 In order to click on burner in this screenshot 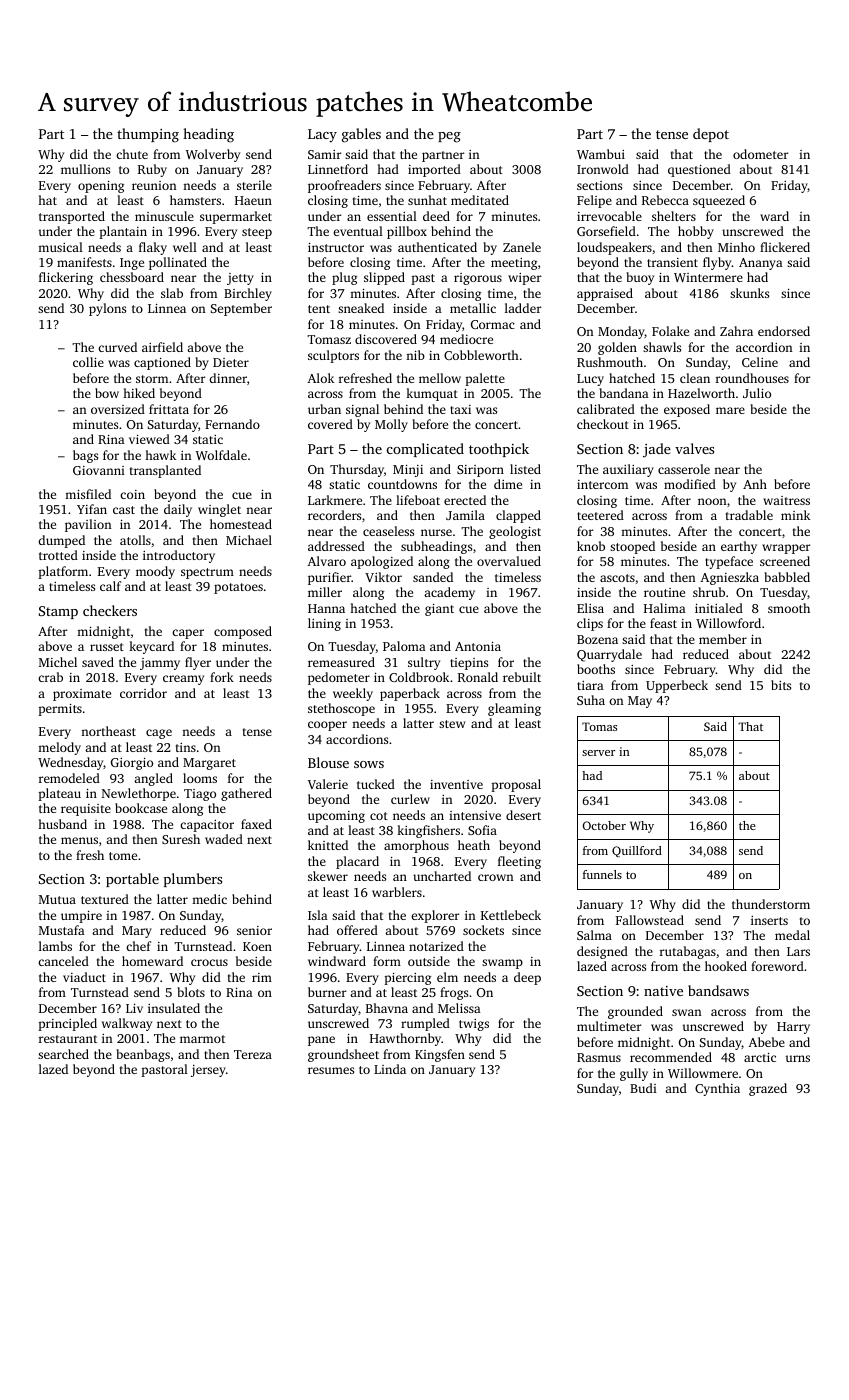, I will do `click(327, 992)`.
